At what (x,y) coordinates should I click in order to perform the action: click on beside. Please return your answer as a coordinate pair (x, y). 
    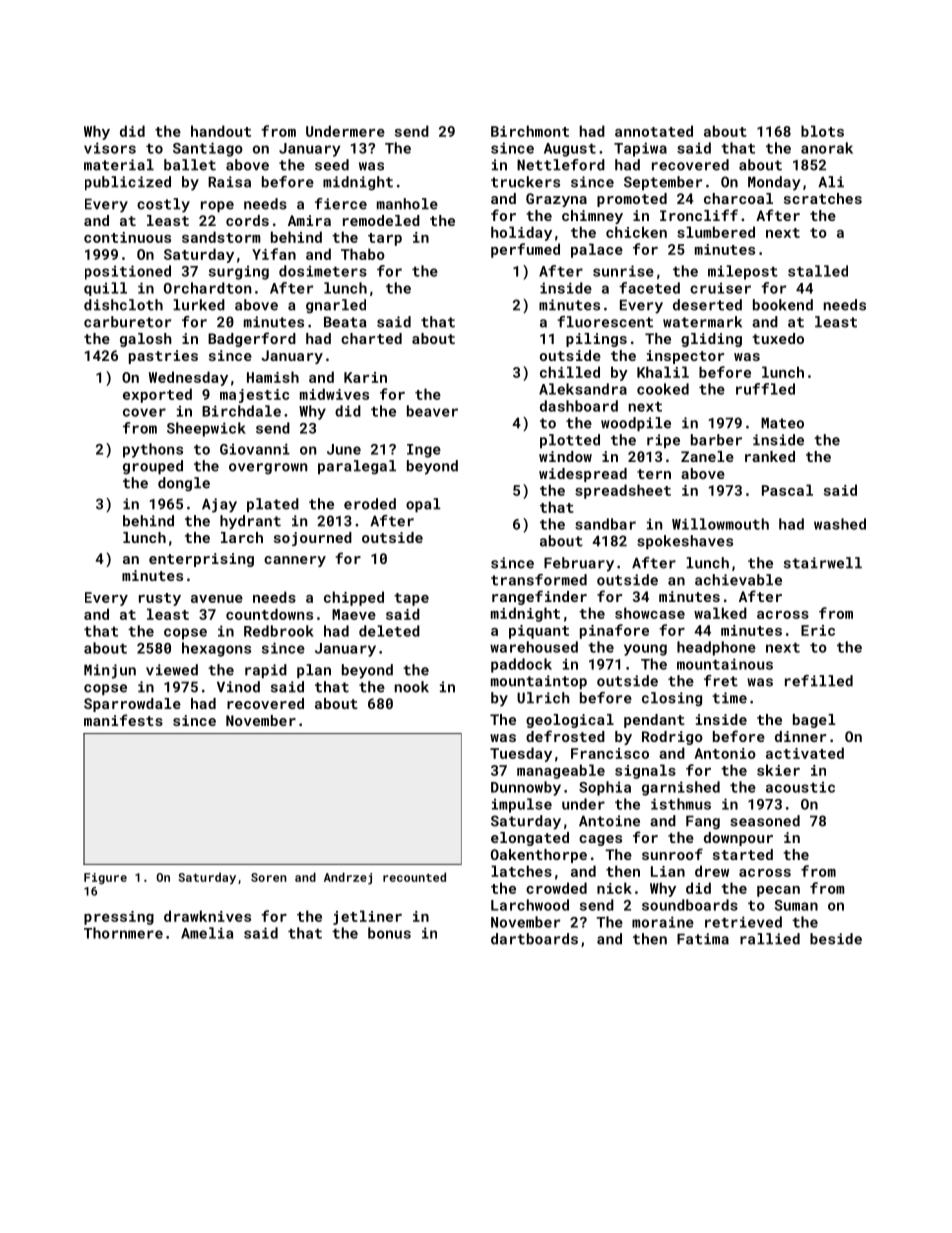
    Looking at the image, I should click on (836, 939).
